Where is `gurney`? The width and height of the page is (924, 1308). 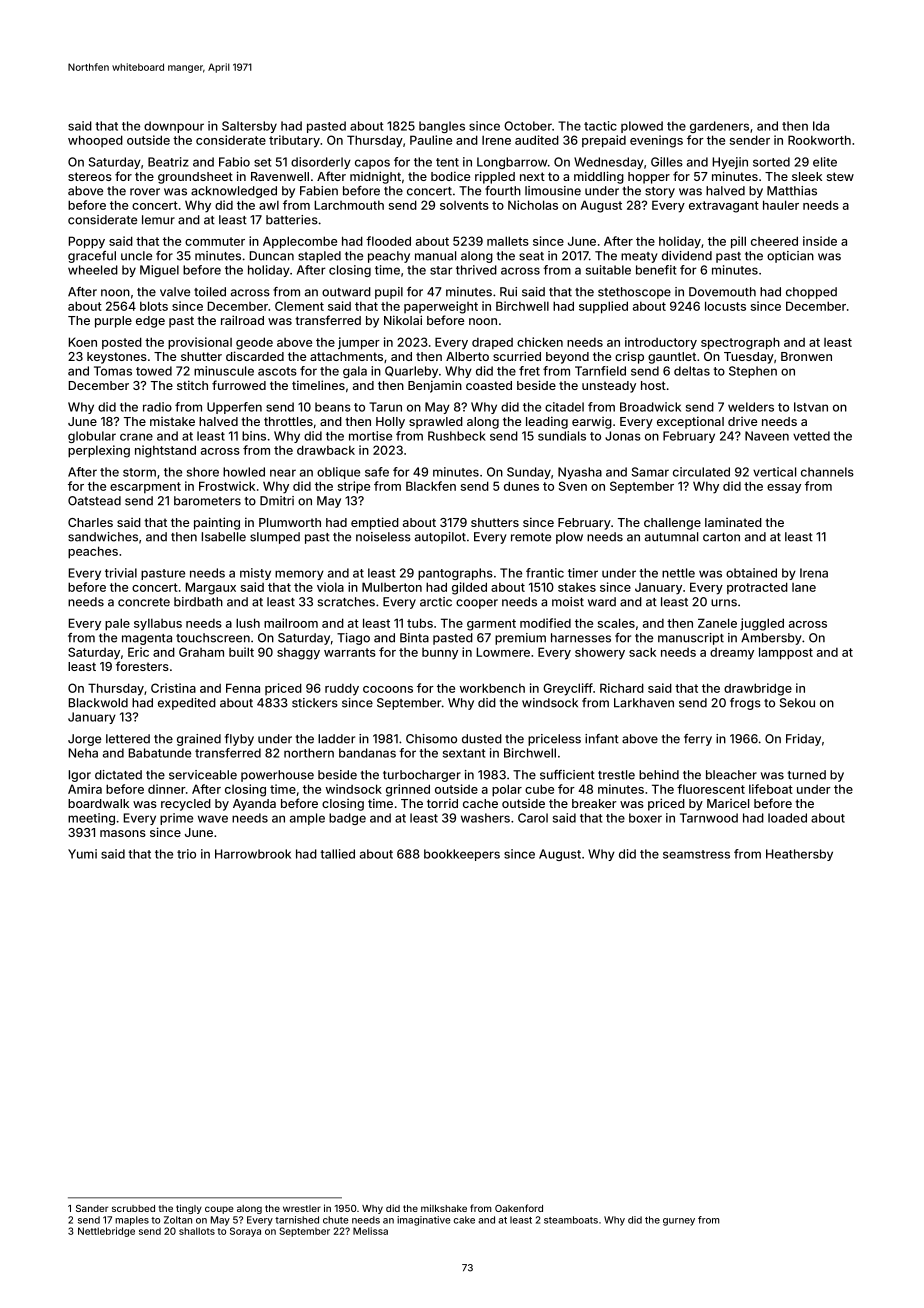 gurney is located at coordinates (679, 1222).
